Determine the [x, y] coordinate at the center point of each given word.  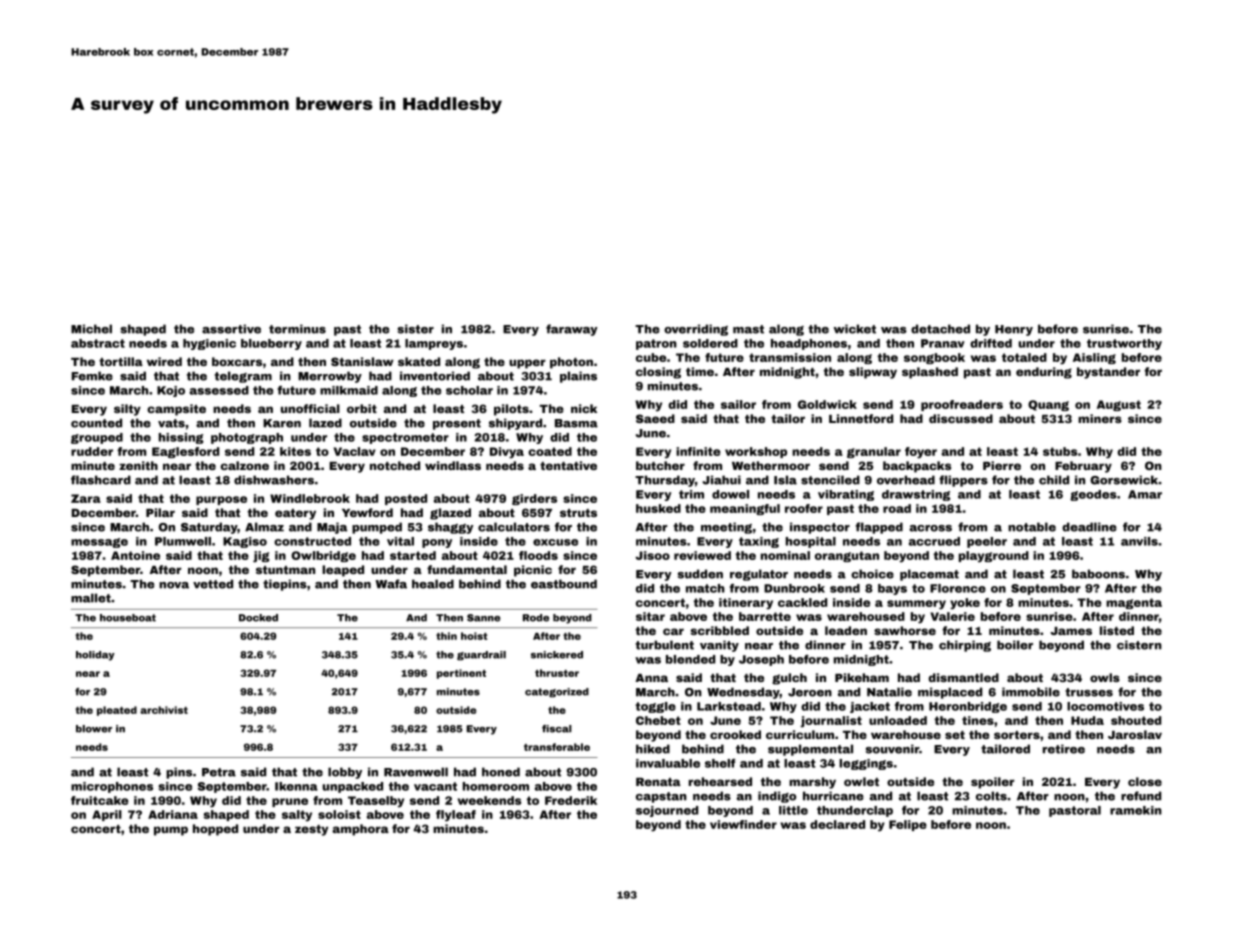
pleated [117, 711]
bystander [1108, 373]
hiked [653, 749]
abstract [98, 343]
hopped [215, 830]
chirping [965, 646]
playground [994, 557]
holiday [95, 656]
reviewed [702, 555]
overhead [906, 480]
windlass [453, 465]
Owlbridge [323, 556]
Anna [651, 678]
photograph [247, 438]
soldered [710, 343]
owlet [861, 781]
